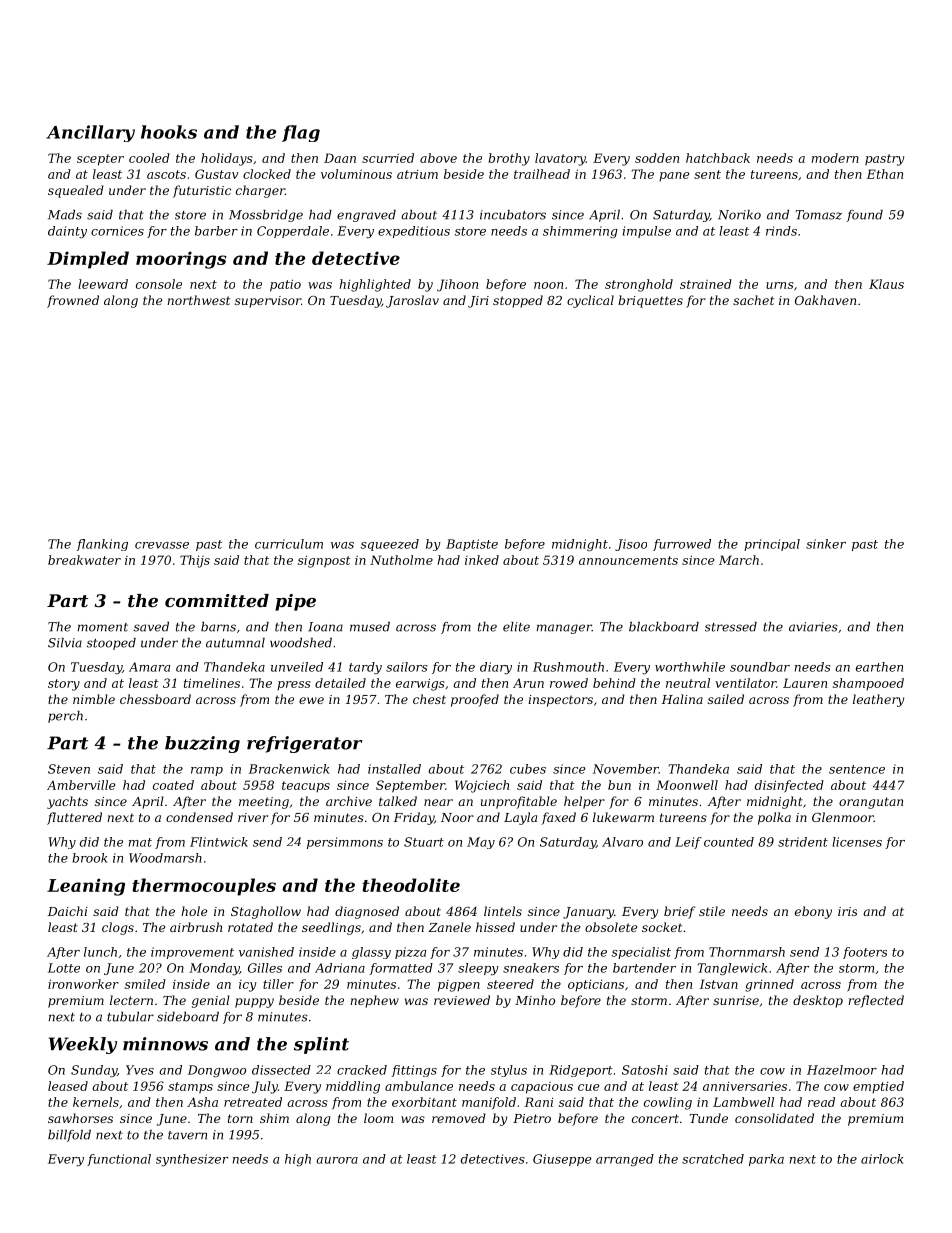 Image resolution: width=952 pixels, height=1233 pixels. I want to click on stopped, so click(518, 301).
